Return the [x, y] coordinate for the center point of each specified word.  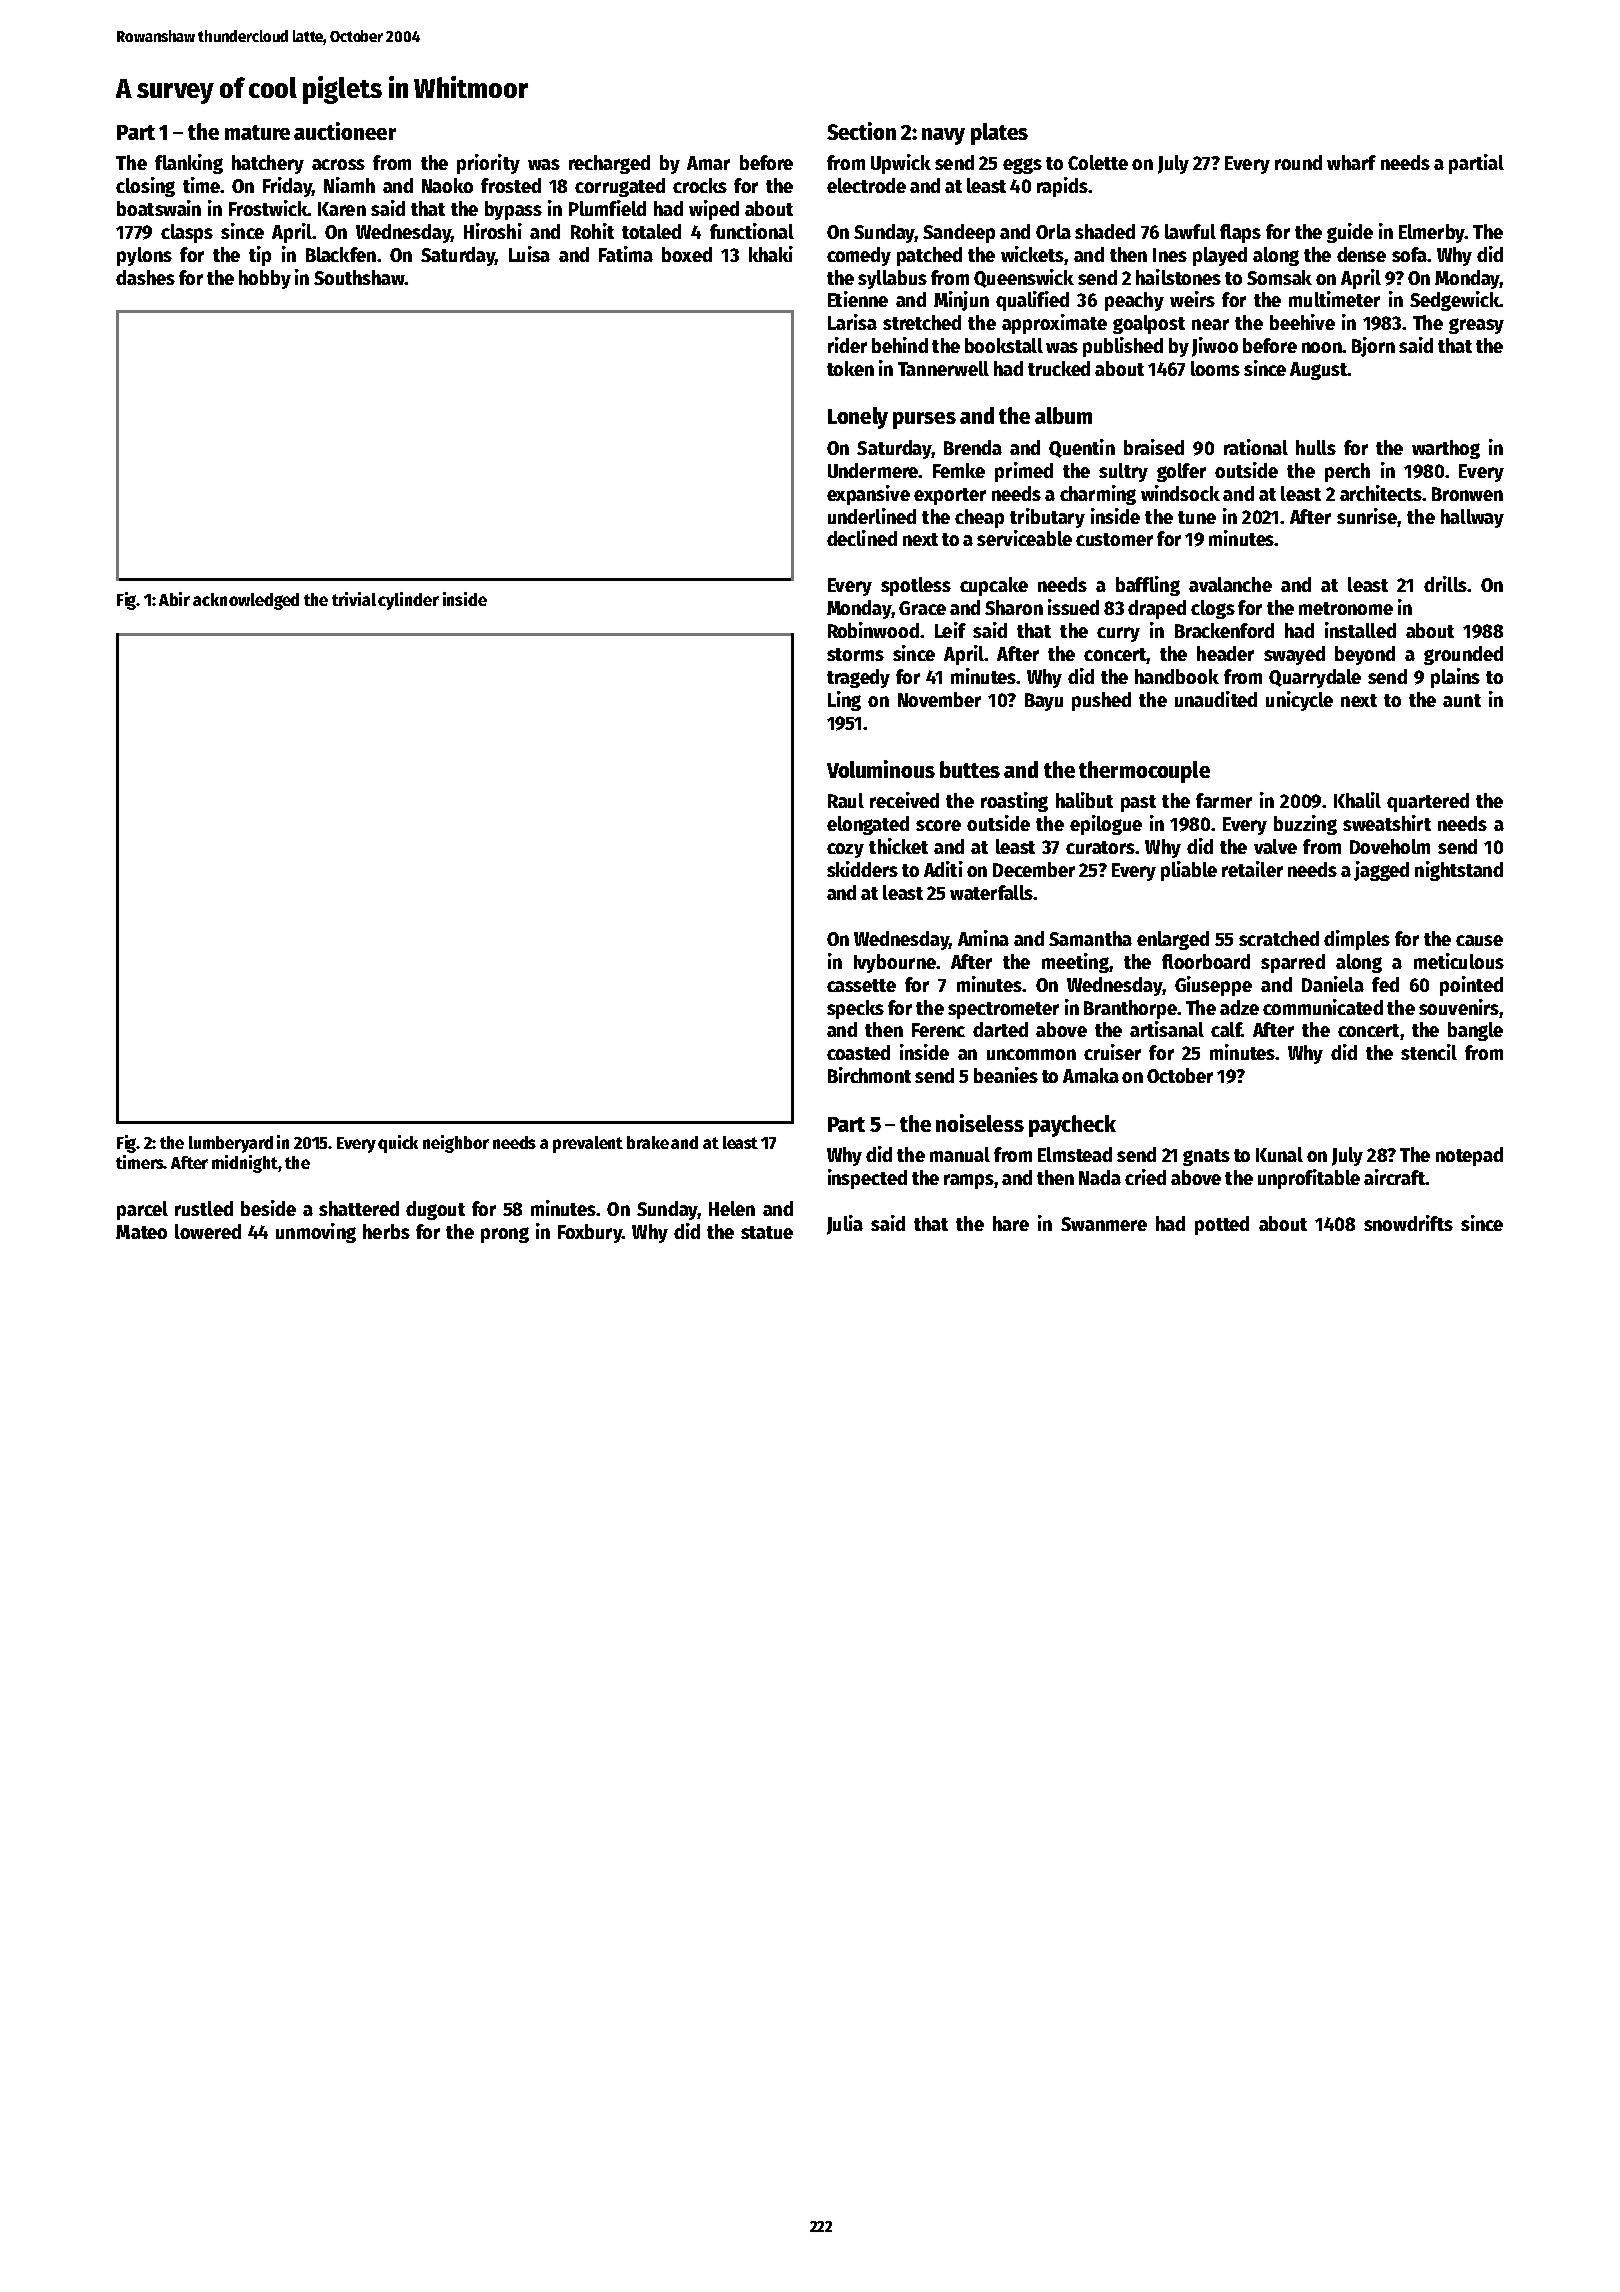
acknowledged [246, 601]
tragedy [858, 678]
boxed [687, 254]
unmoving [316, 1233]
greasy [1476, 326]
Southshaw [359, 277]
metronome [1346, 608]
